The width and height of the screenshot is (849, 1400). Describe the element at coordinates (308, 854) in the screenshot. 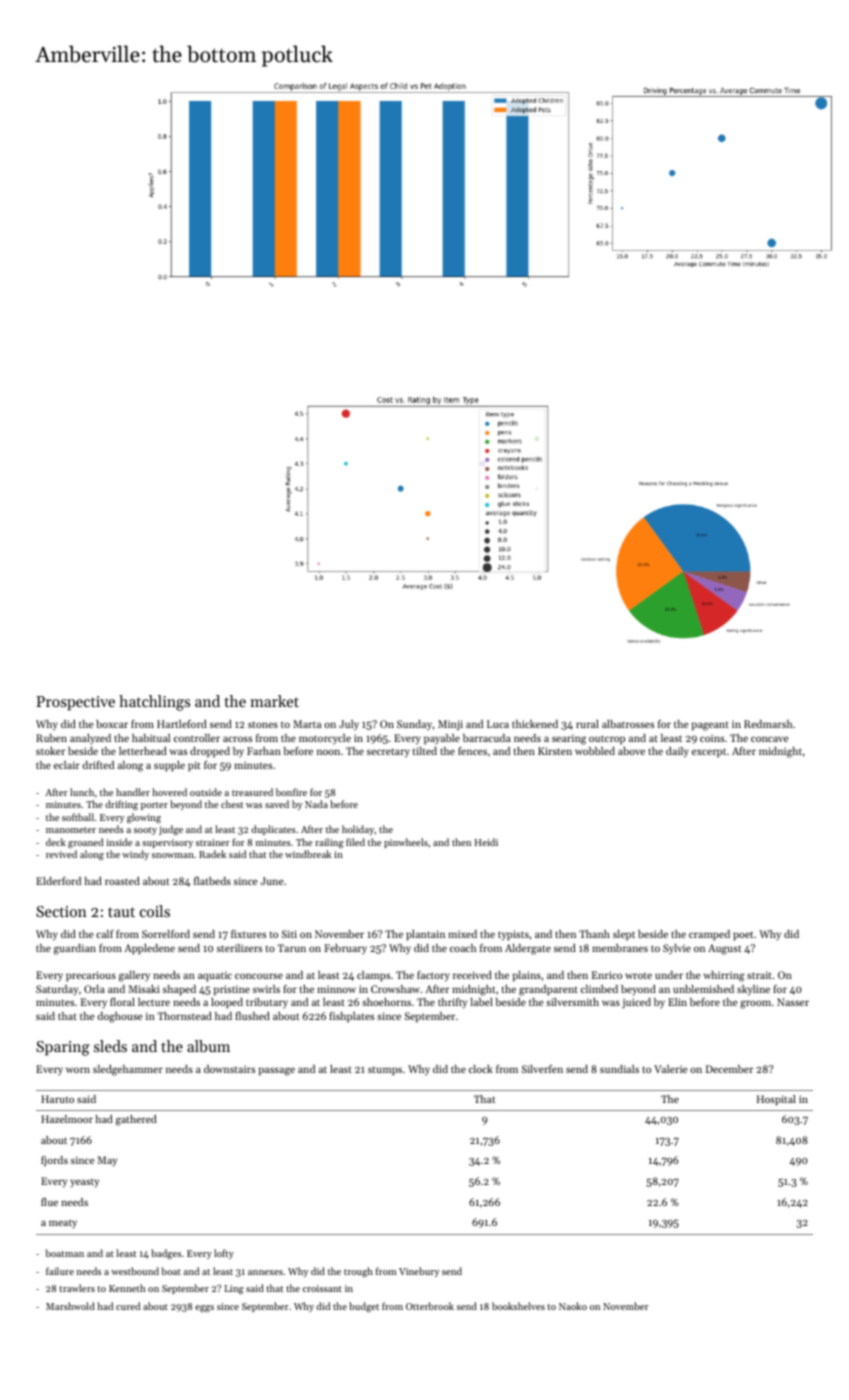

I see `windbreak` at that location.
